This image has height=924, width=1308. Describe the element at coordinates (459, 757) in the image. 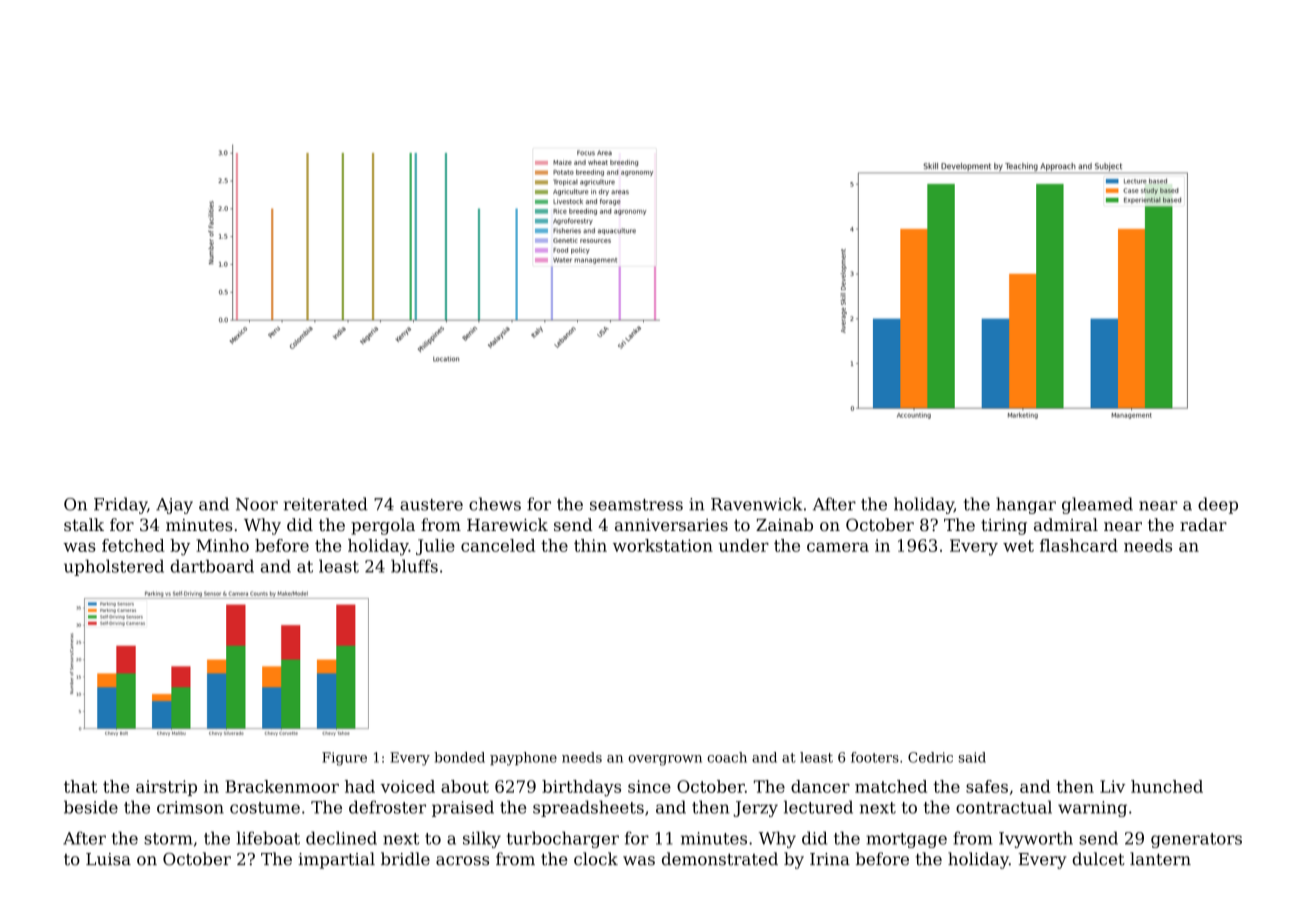

I see `bonded` at that location.
